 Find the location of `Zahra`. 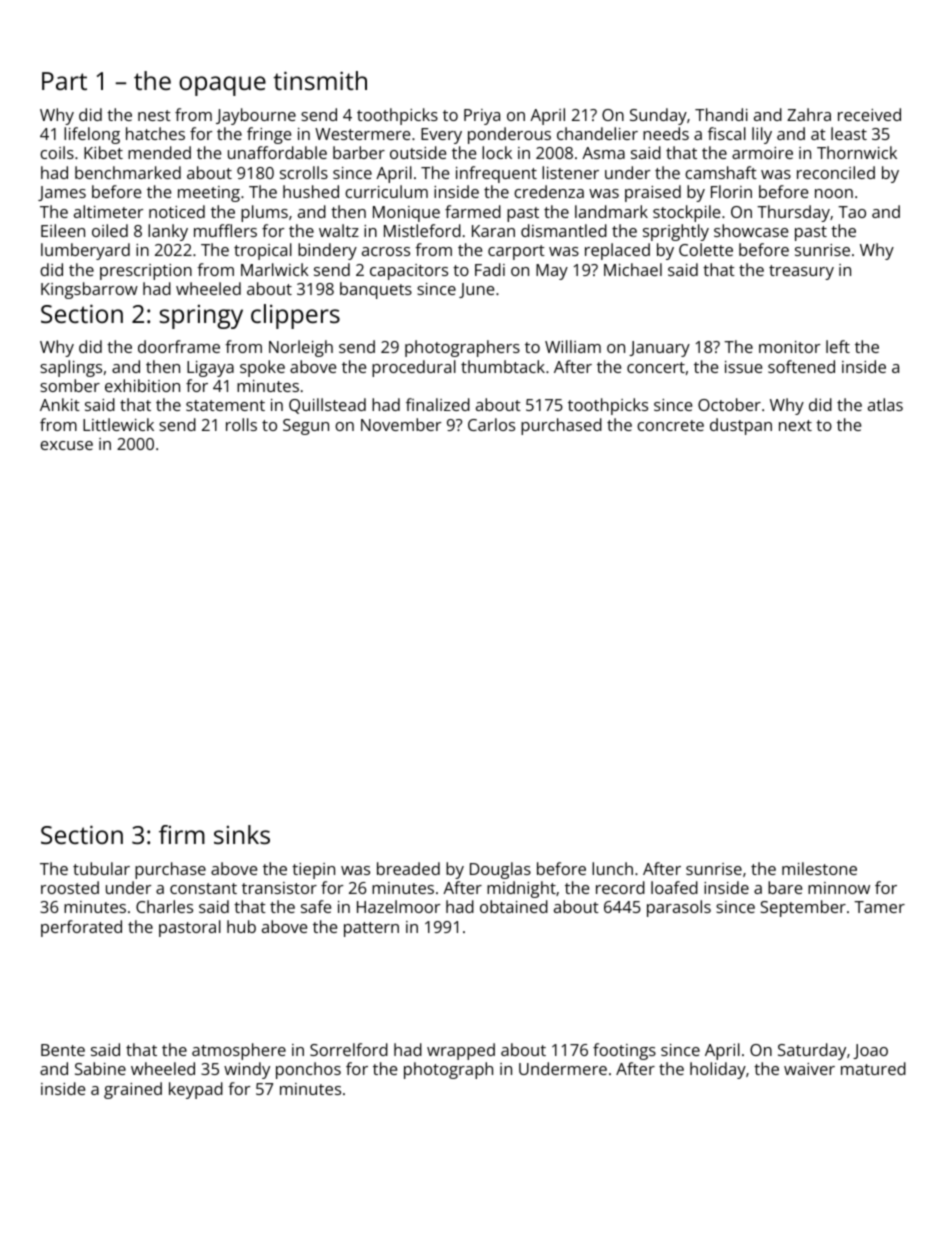

Zahra is located at coordinates (809, 114).
